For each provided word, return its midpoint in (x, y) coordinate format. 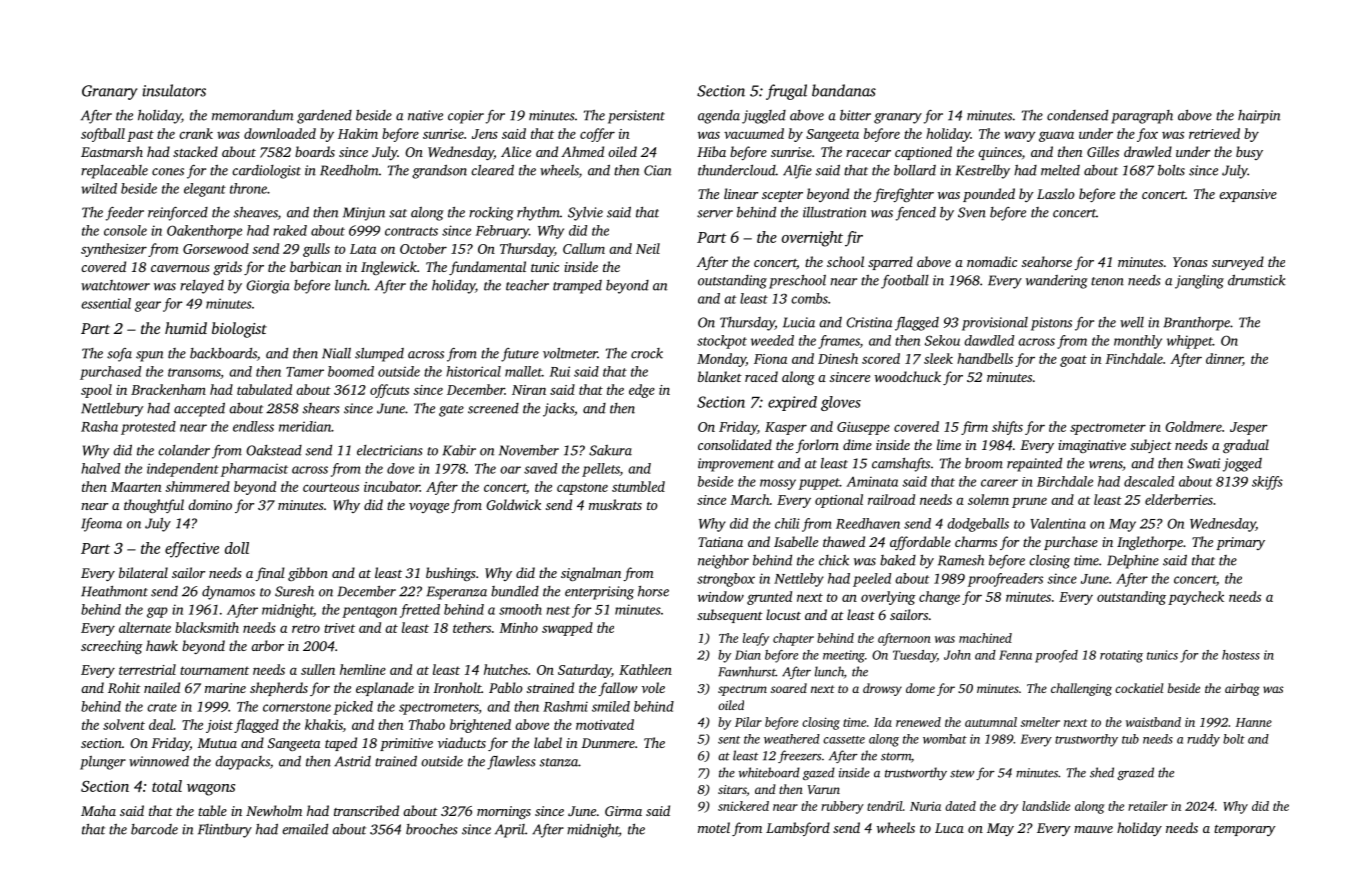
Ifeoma (101, 525)
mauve (1093, 829)
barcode (154, 829)
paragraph (1142, 117)
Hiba (711, 151)
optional (839, 501)
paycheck (1196, 598)
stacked (195, 151)
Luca (949, 828)
